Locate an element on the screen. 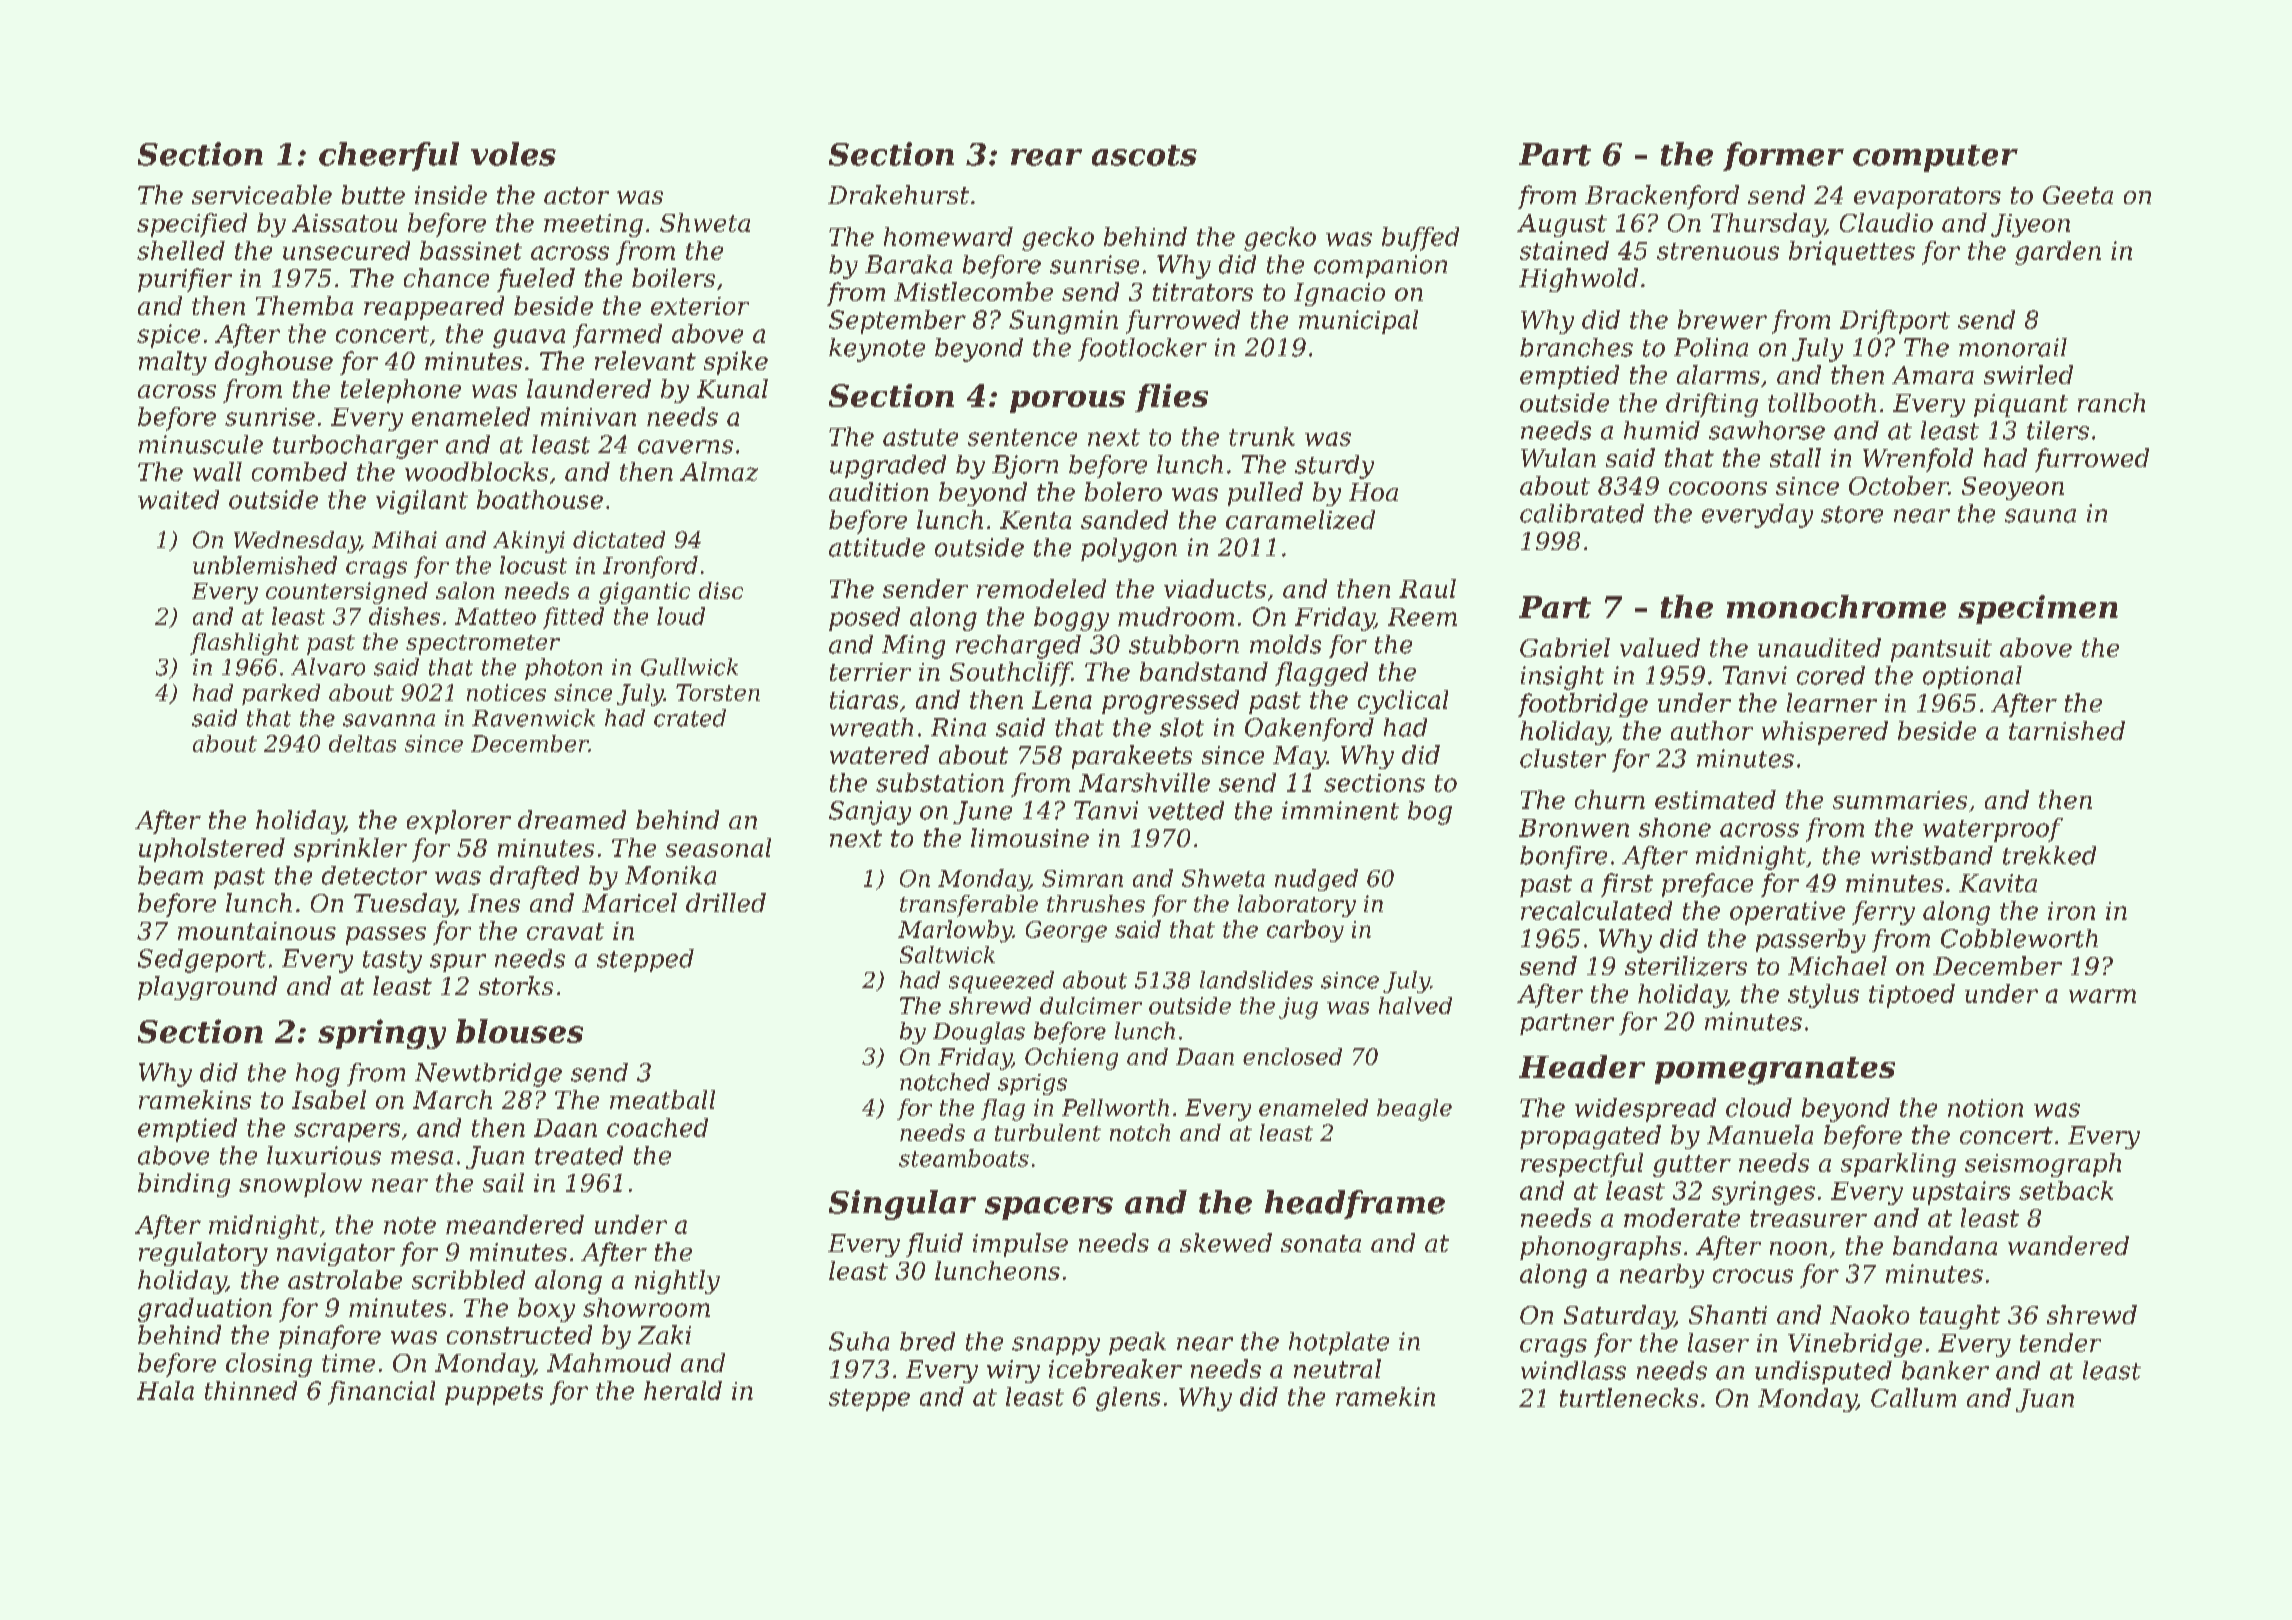 The image size is (2292, 1620). estimated is located at coordinates (1715, 799).
